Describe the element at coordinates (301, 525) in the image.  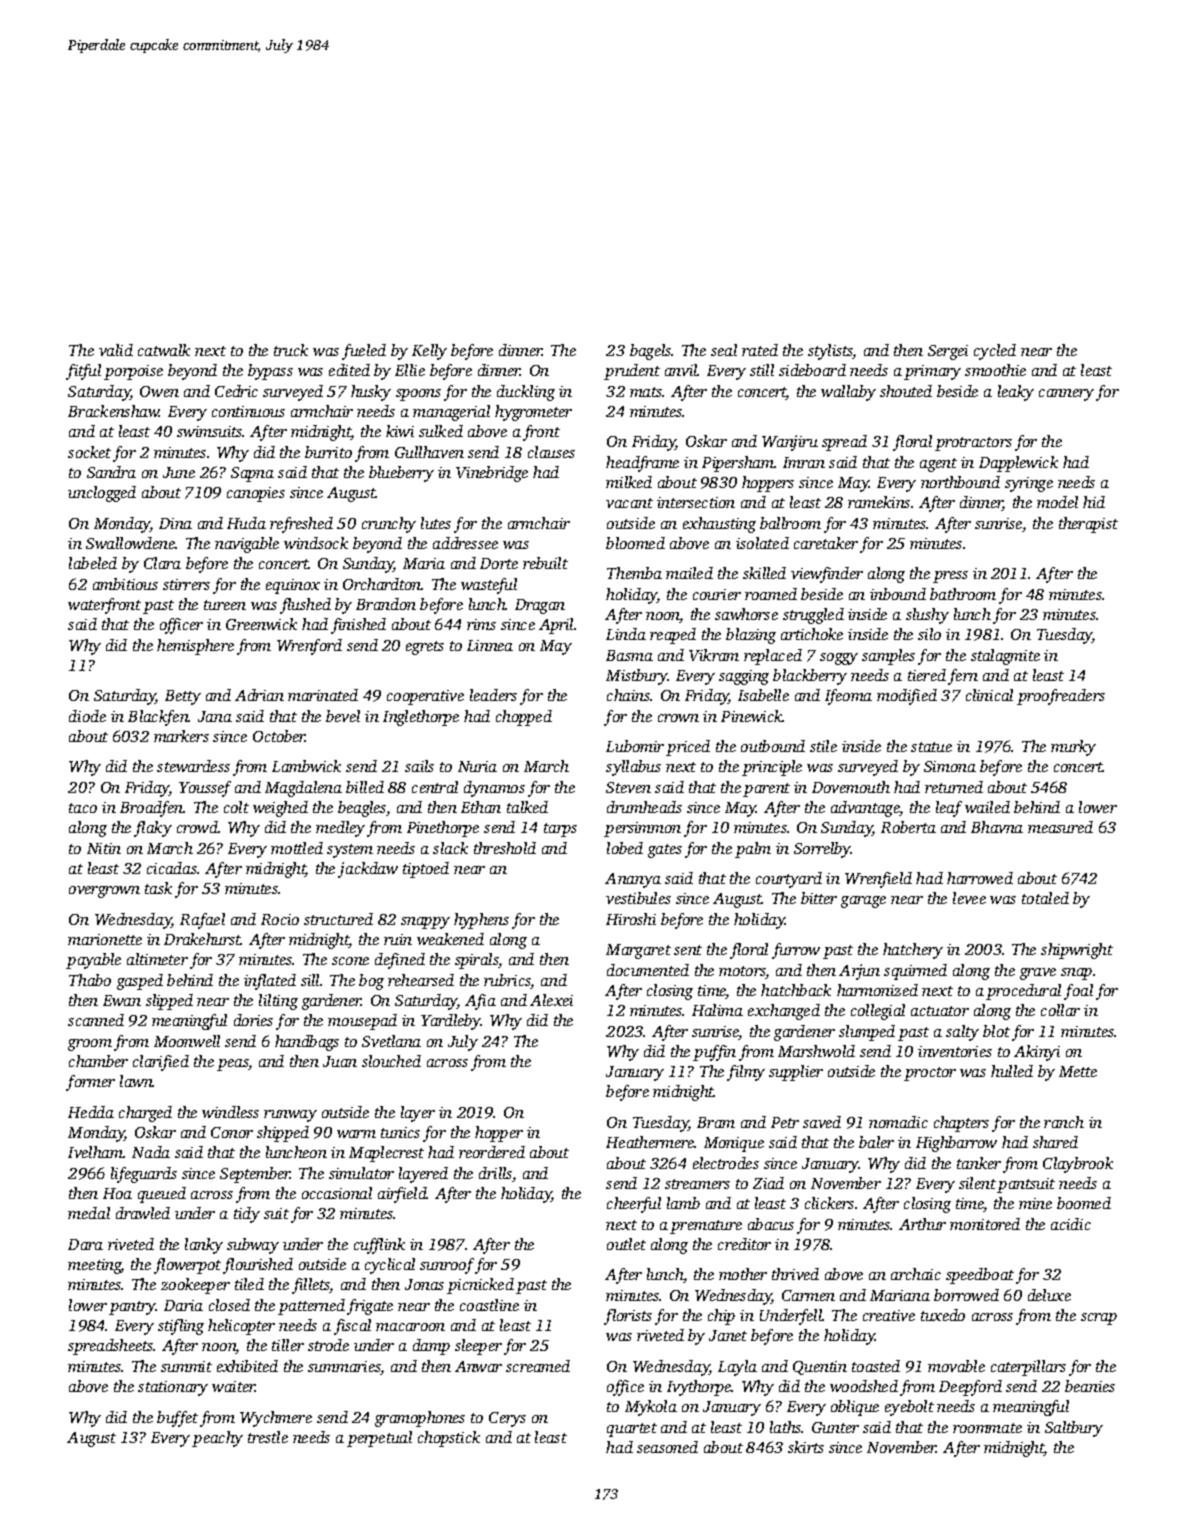
I see `refreshed` at that location.
